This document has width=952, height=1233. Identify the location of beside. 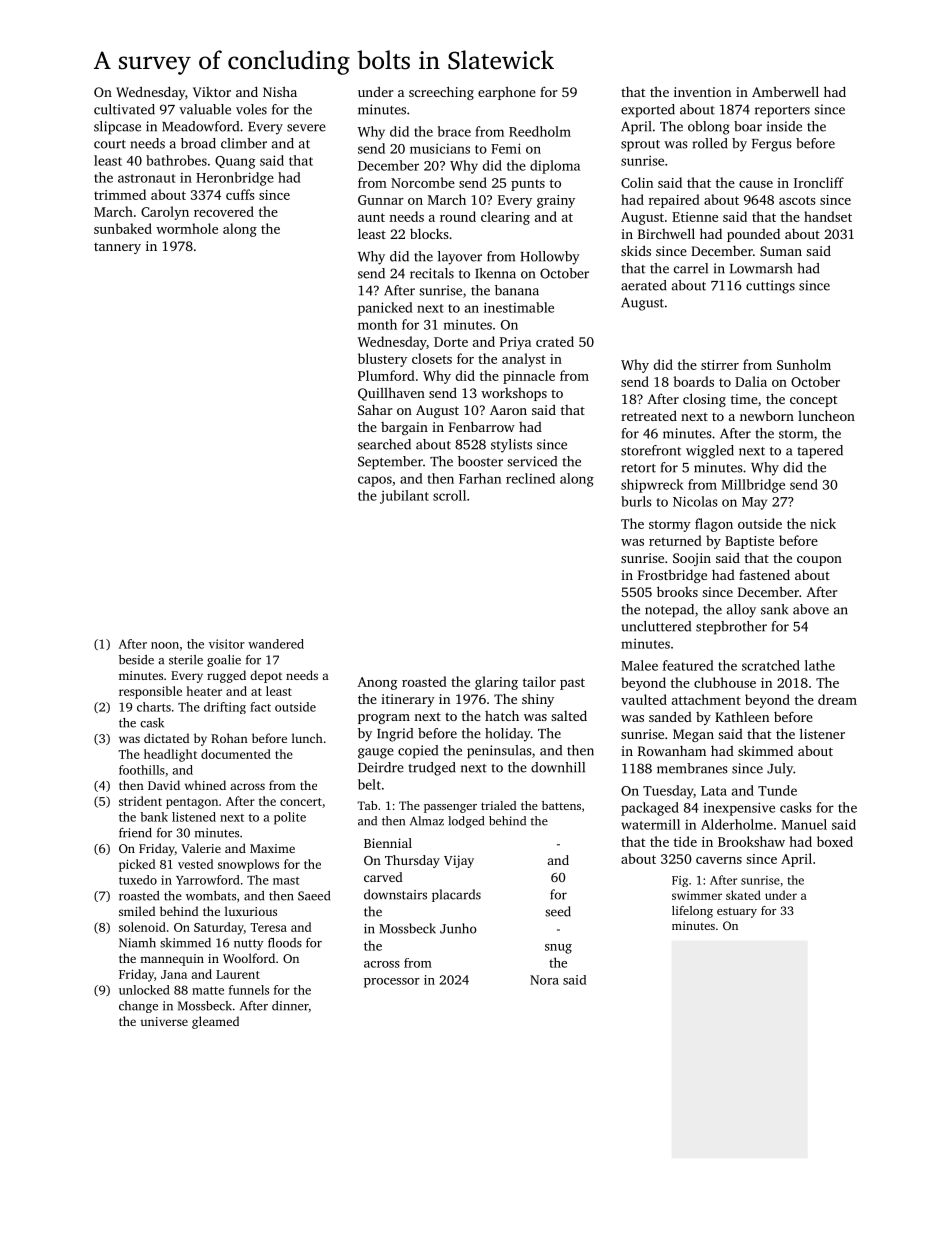
(136, 660).
